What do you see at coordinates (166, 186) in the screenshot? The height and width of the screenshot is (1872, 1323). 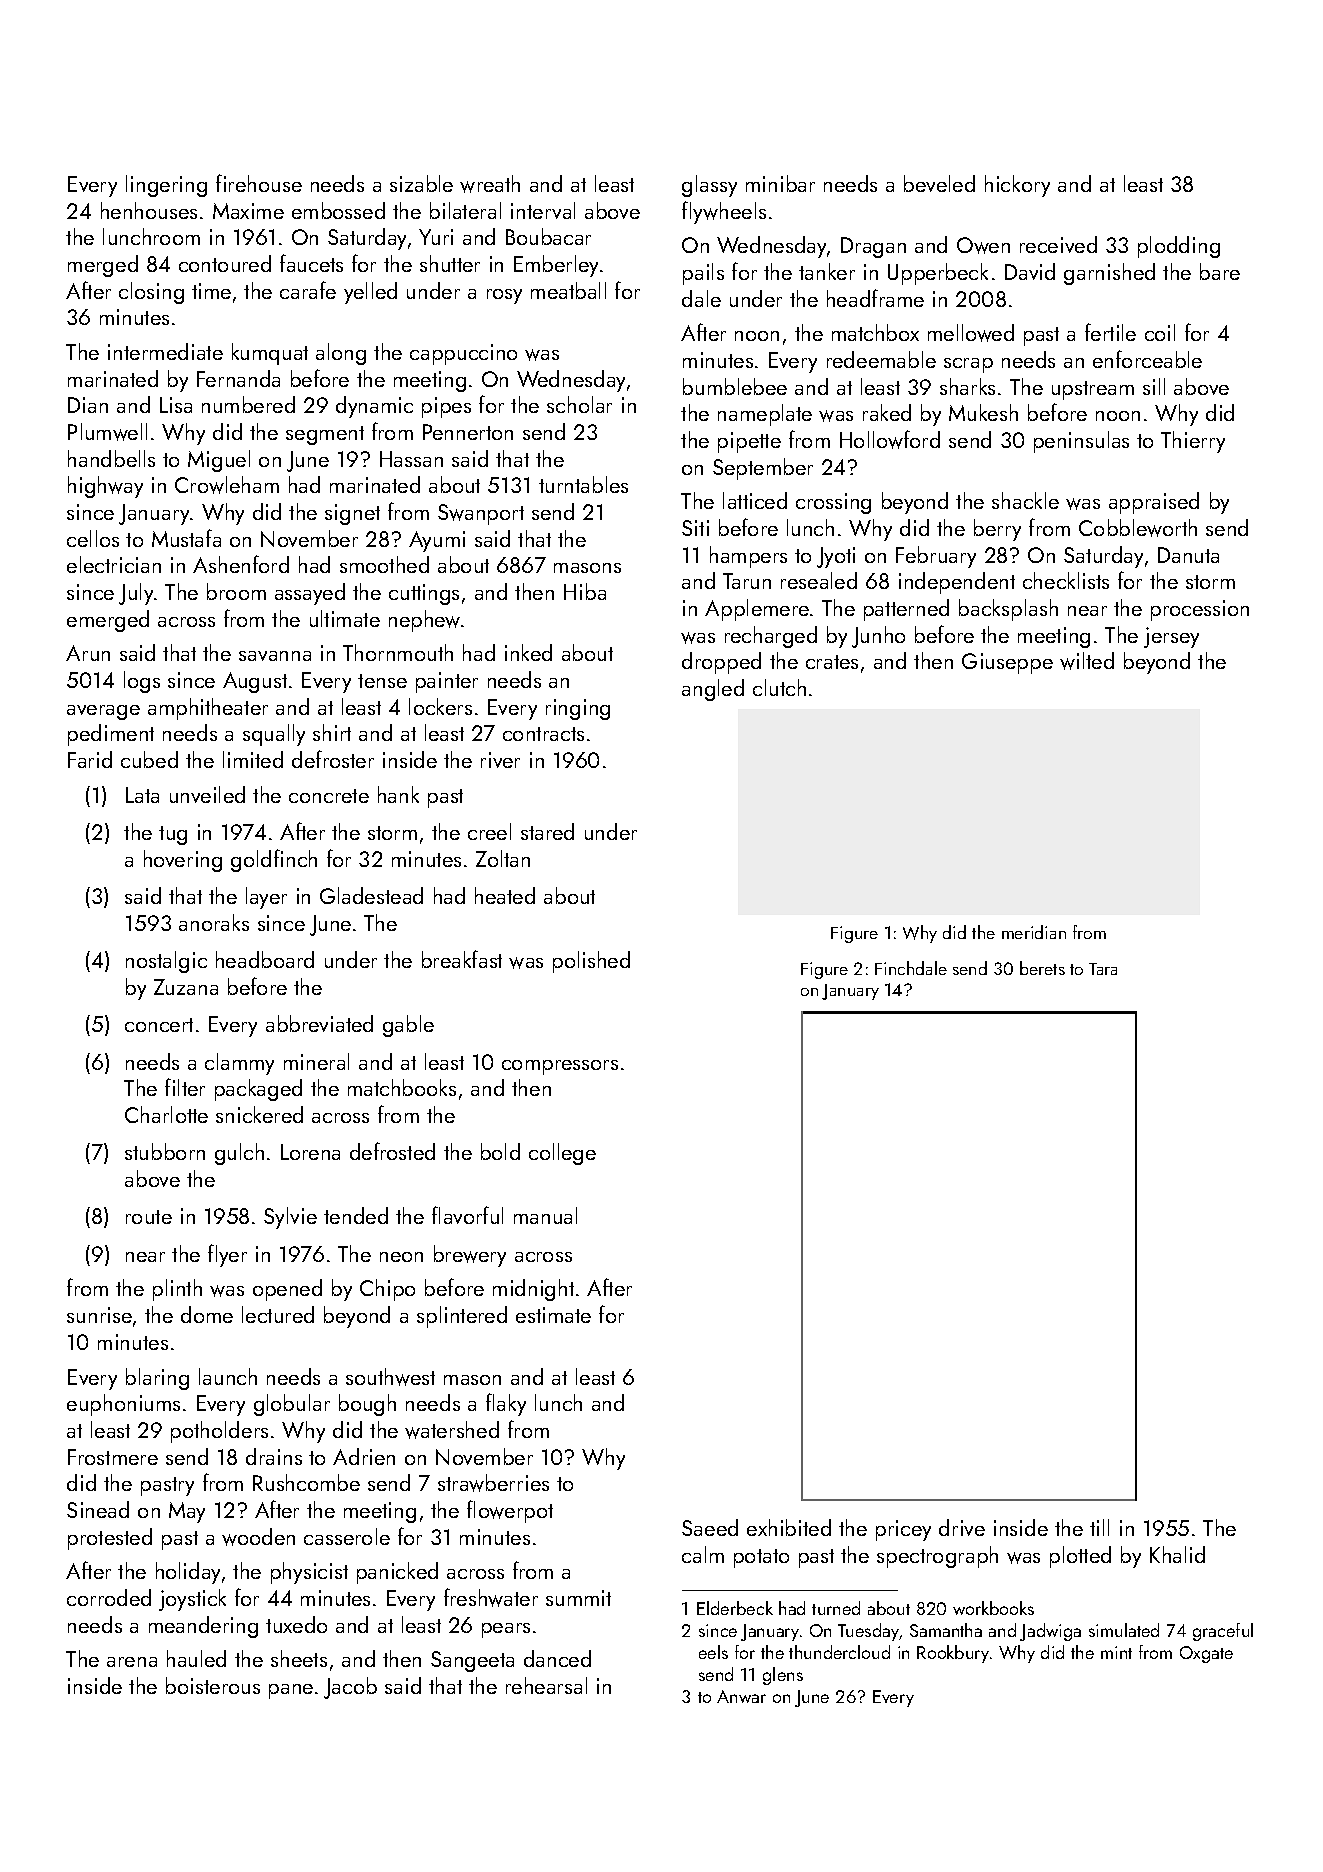 I see `lingering` at bounding box center [166, 186].
